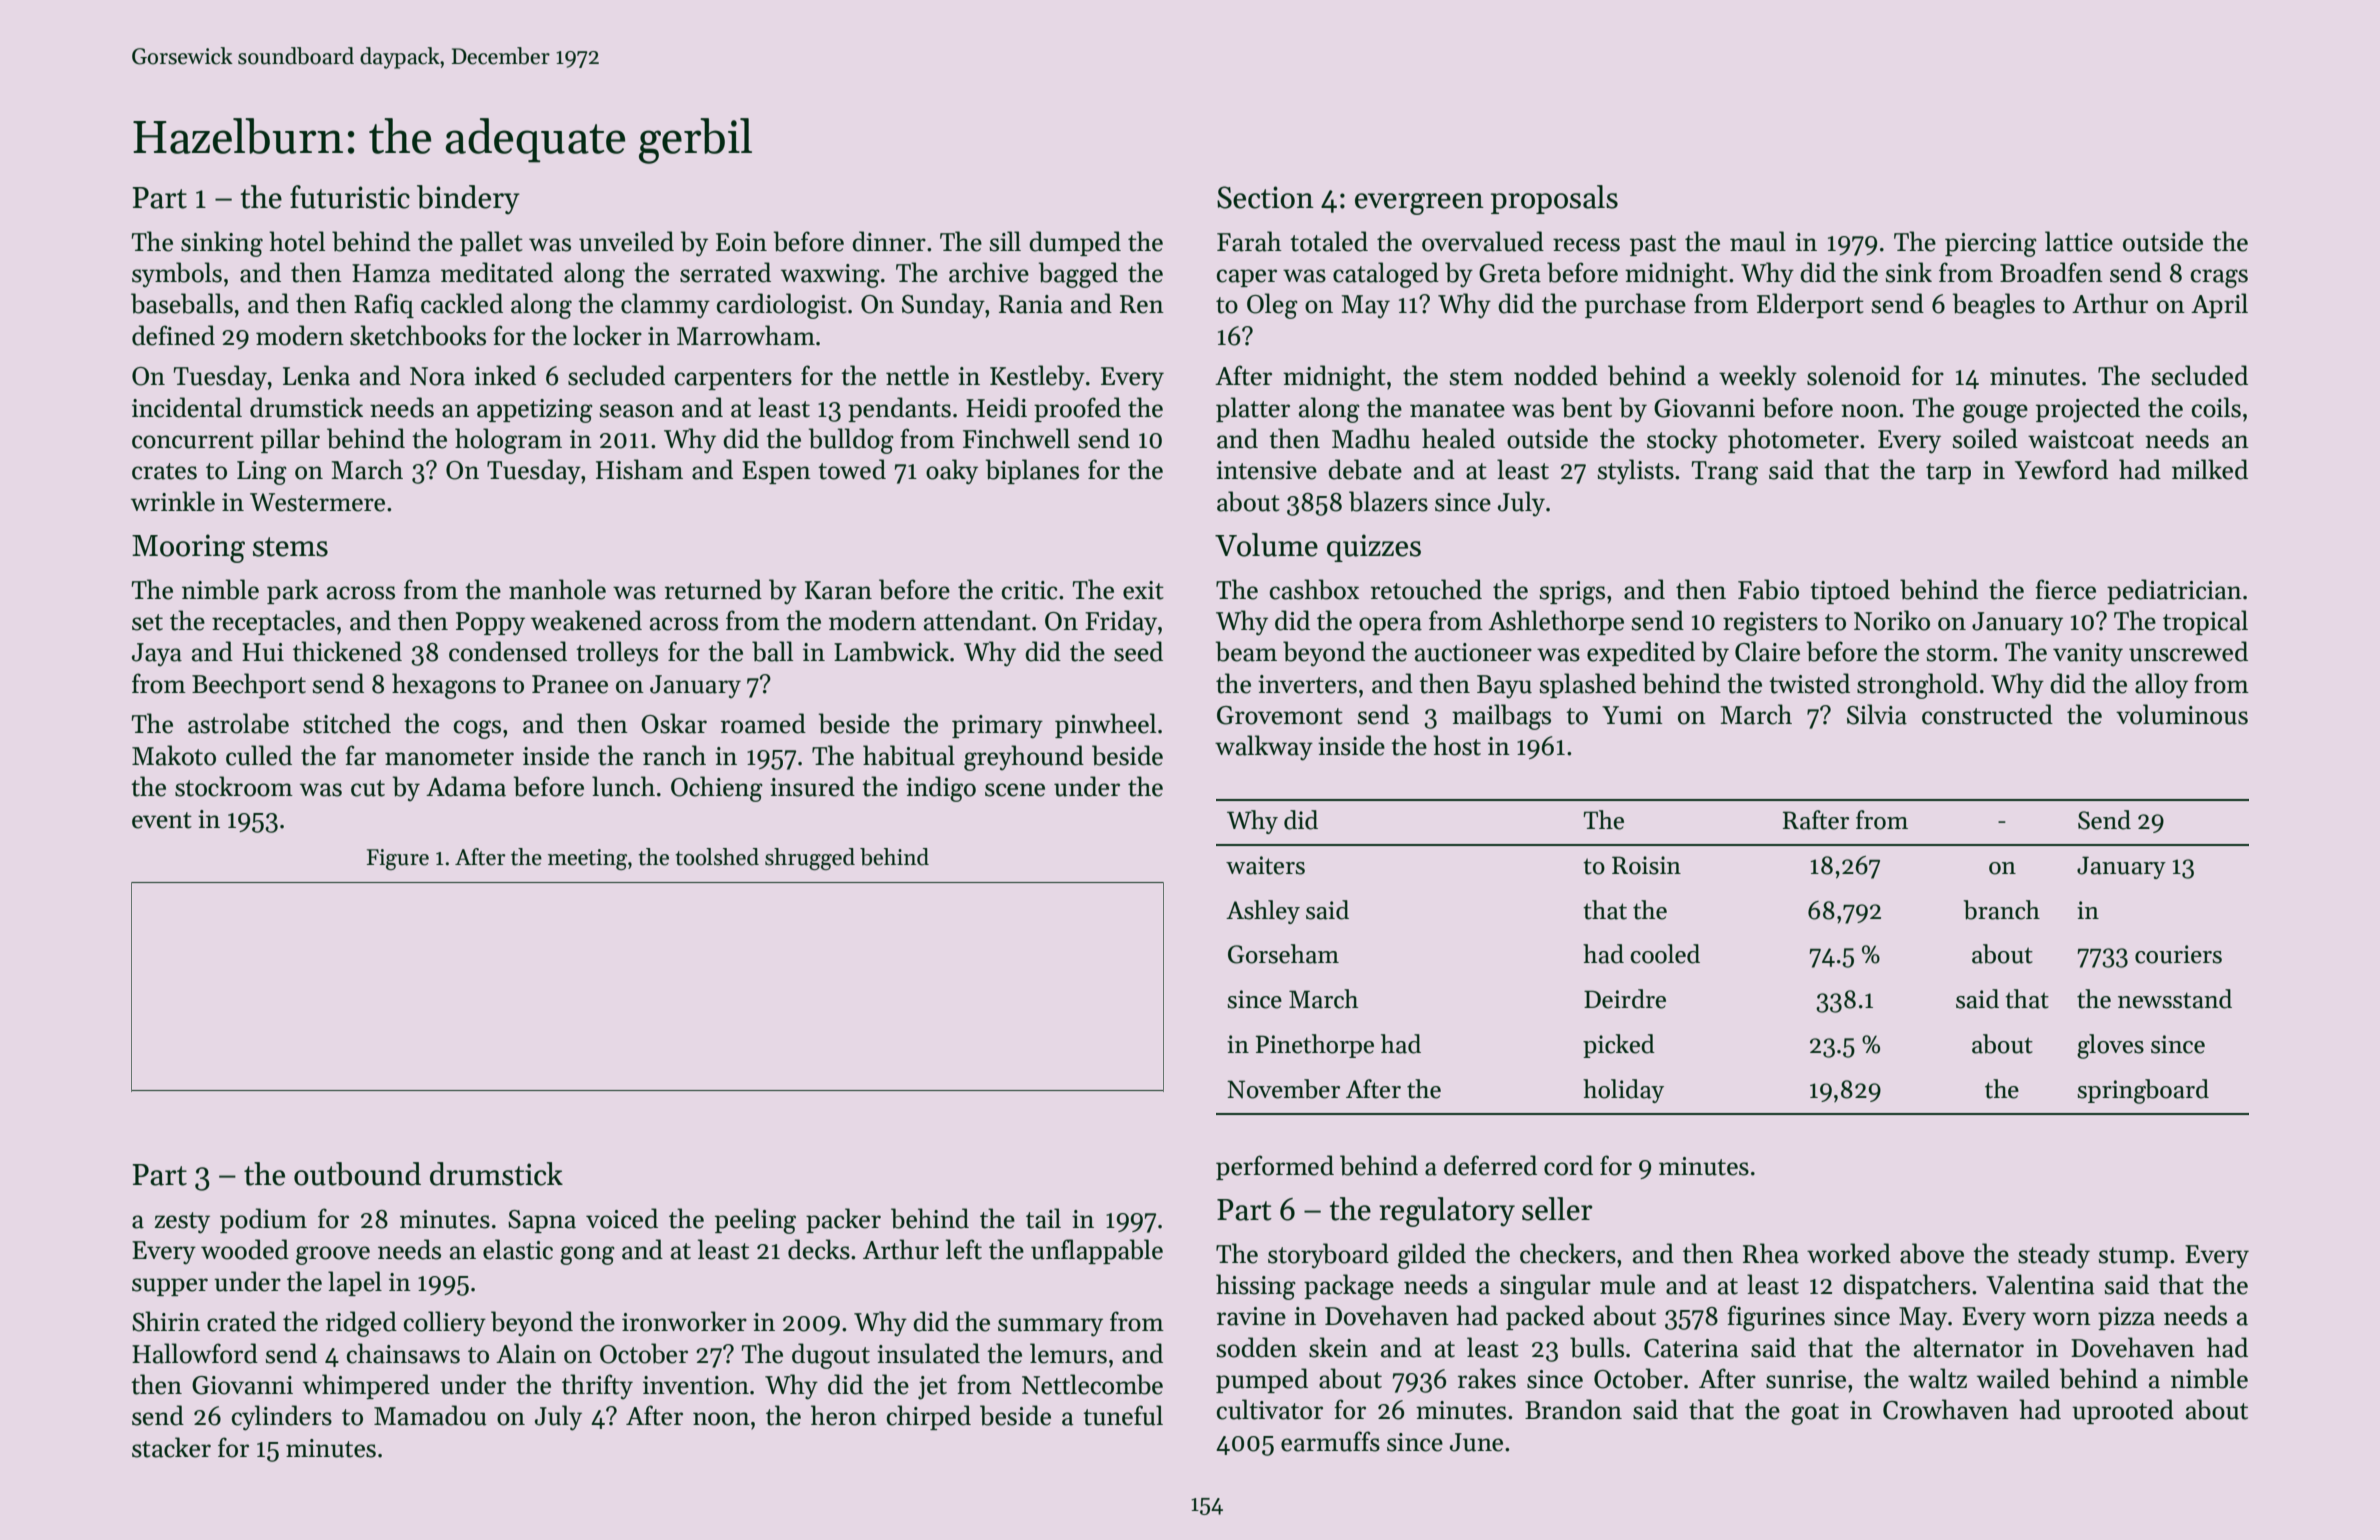 This image has width=2380, height=1540. Describe the element at coordinates (2178, 954) in the image. I see `couriers` at that location.
